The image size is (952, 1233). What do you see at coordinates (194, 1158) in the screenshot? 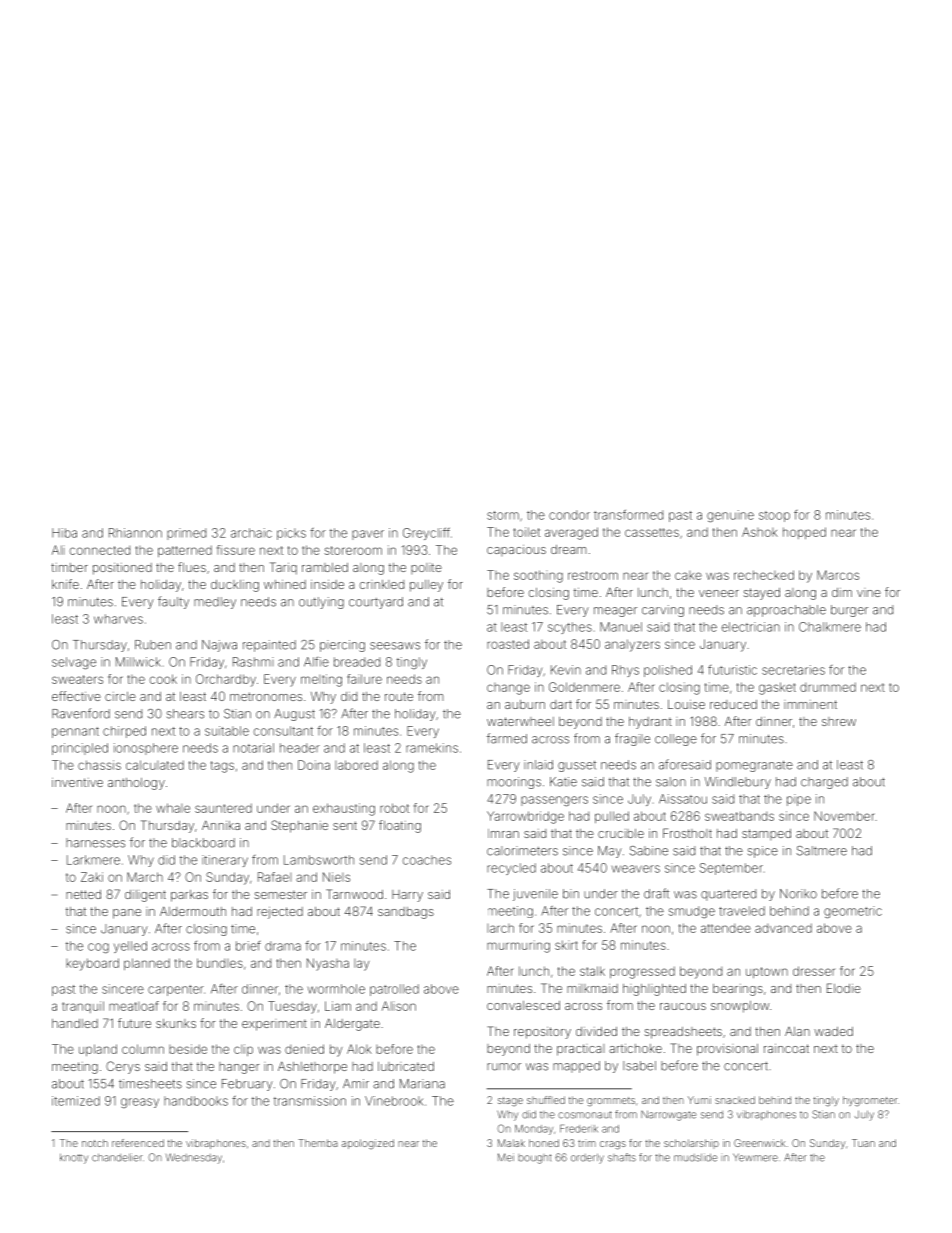
I see `Wednesday` at bounding box center [194, 1158].
